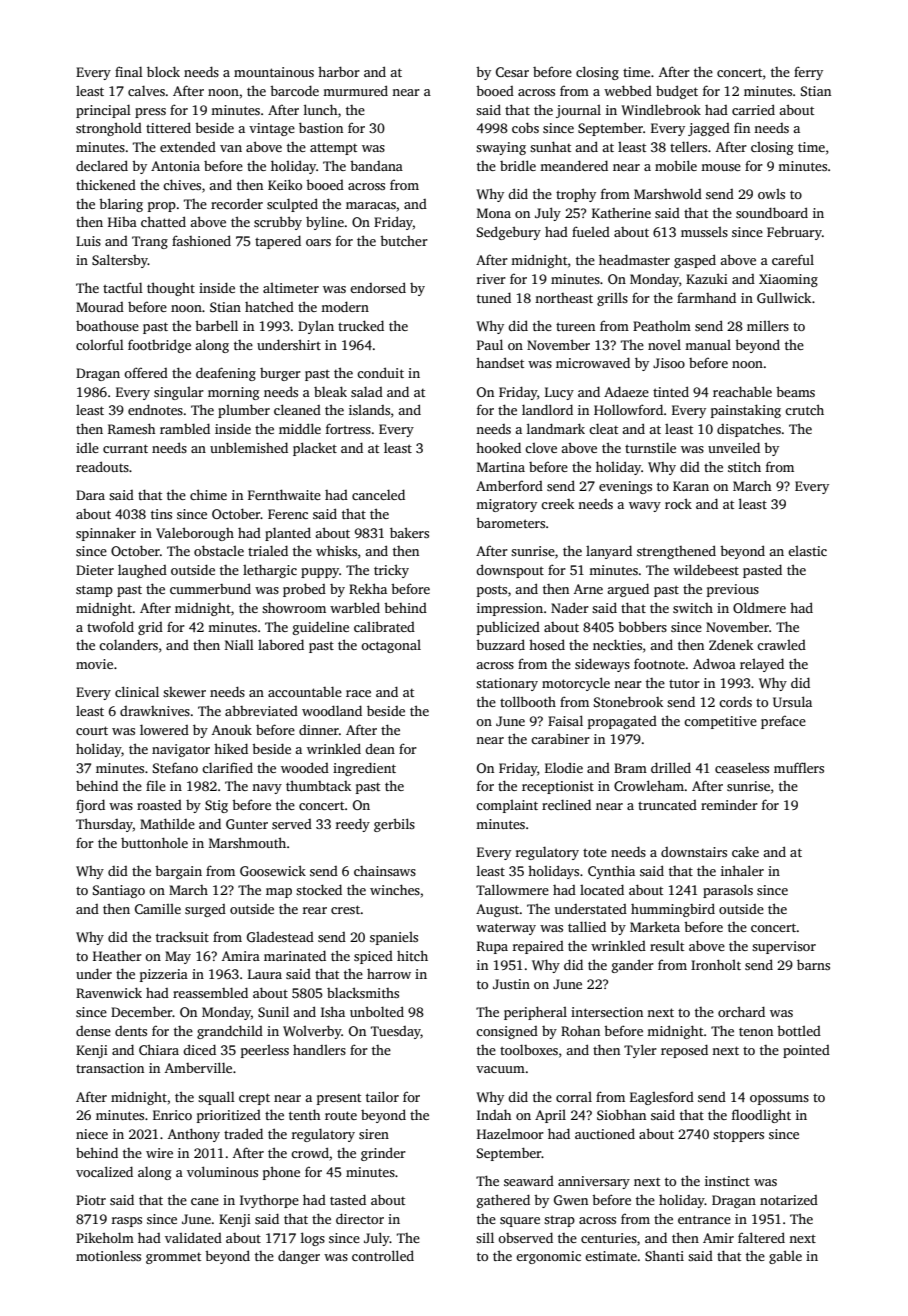 The height and width of the image is (1316, 908). I want to click on sunhat, so click(550, 146).
